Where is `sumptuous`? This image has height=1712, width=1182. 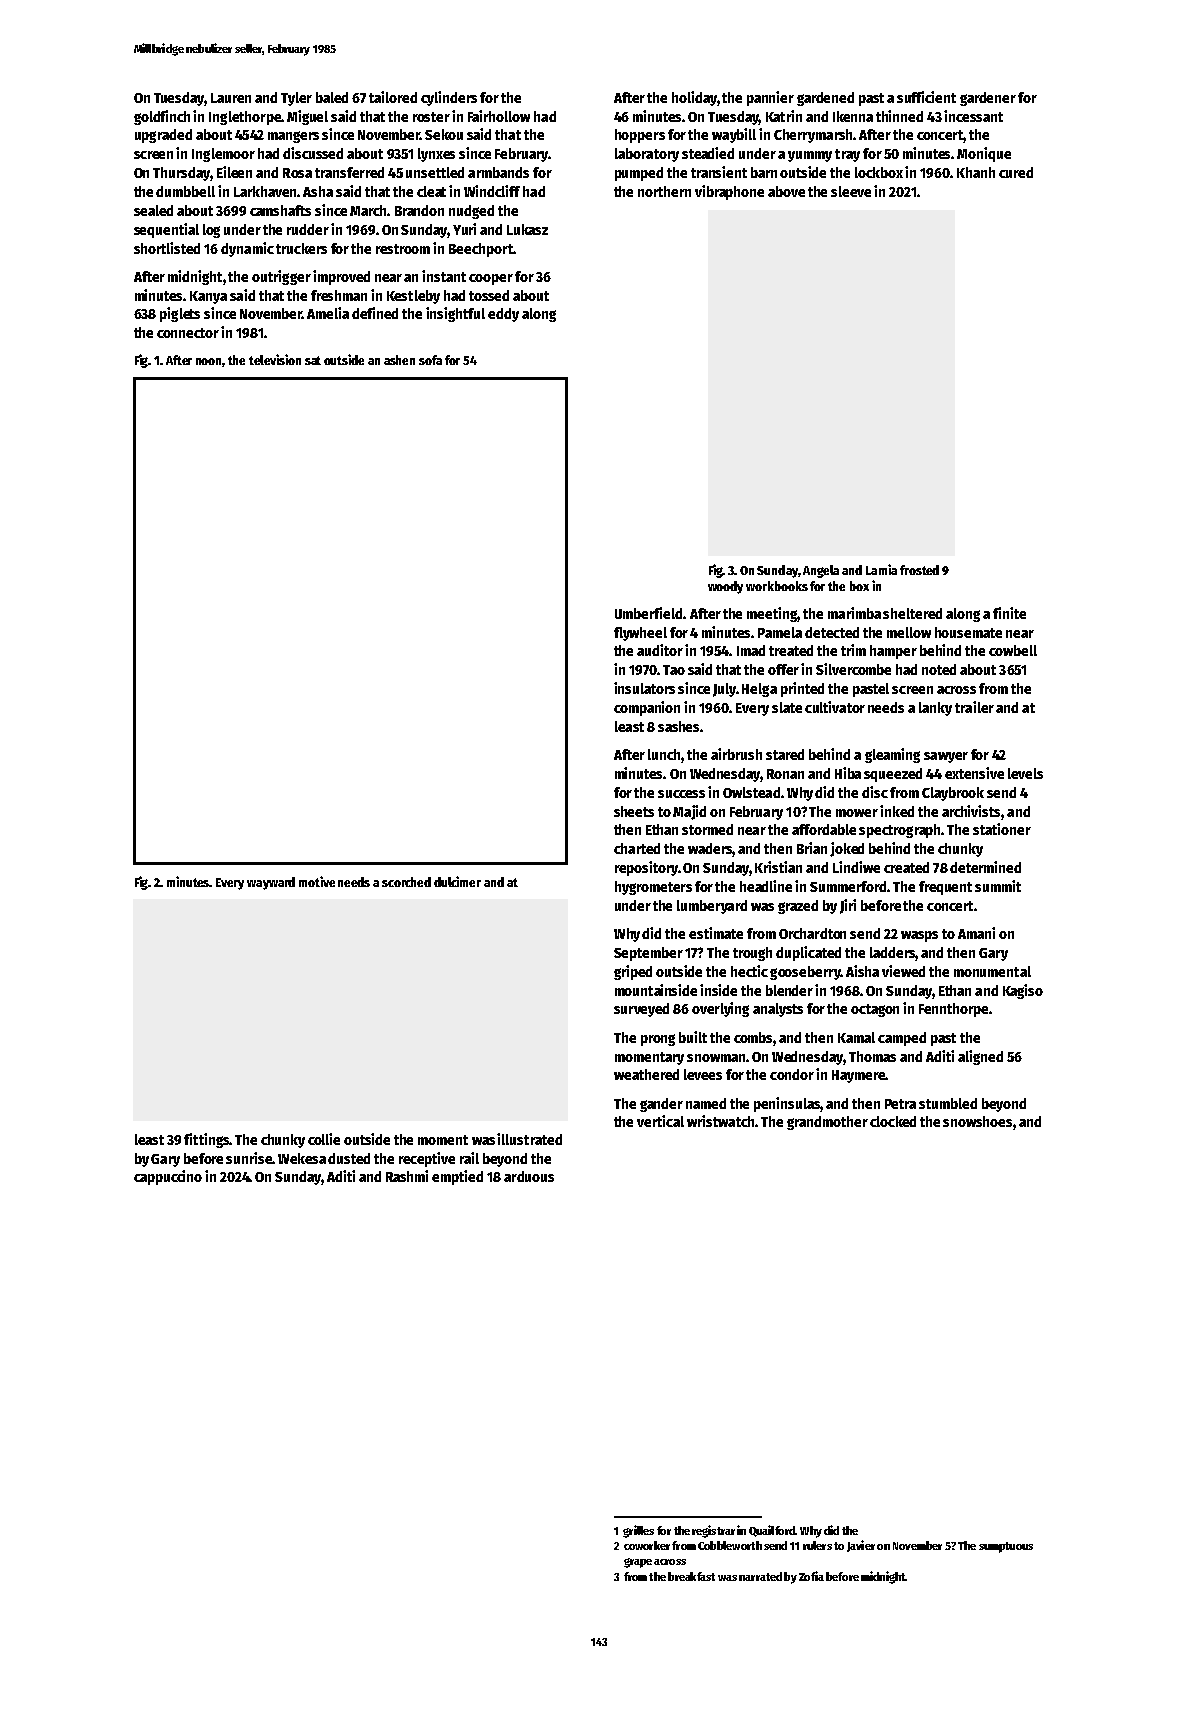 sumptuous is located at coordinates (1006, 1547).
